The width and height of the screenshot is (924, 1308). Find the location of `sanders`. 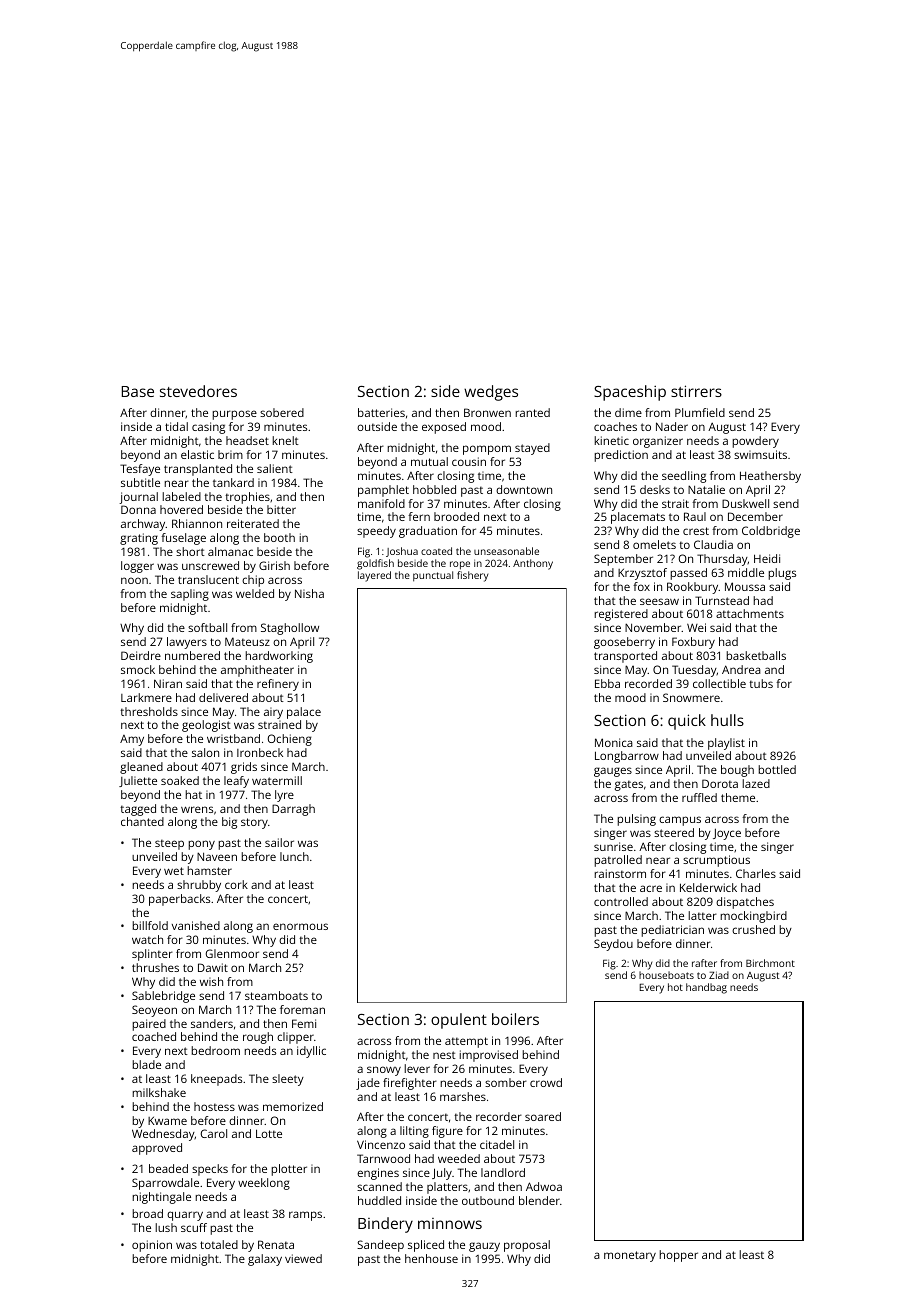

sanders is located at coordinates (212, 1023).
